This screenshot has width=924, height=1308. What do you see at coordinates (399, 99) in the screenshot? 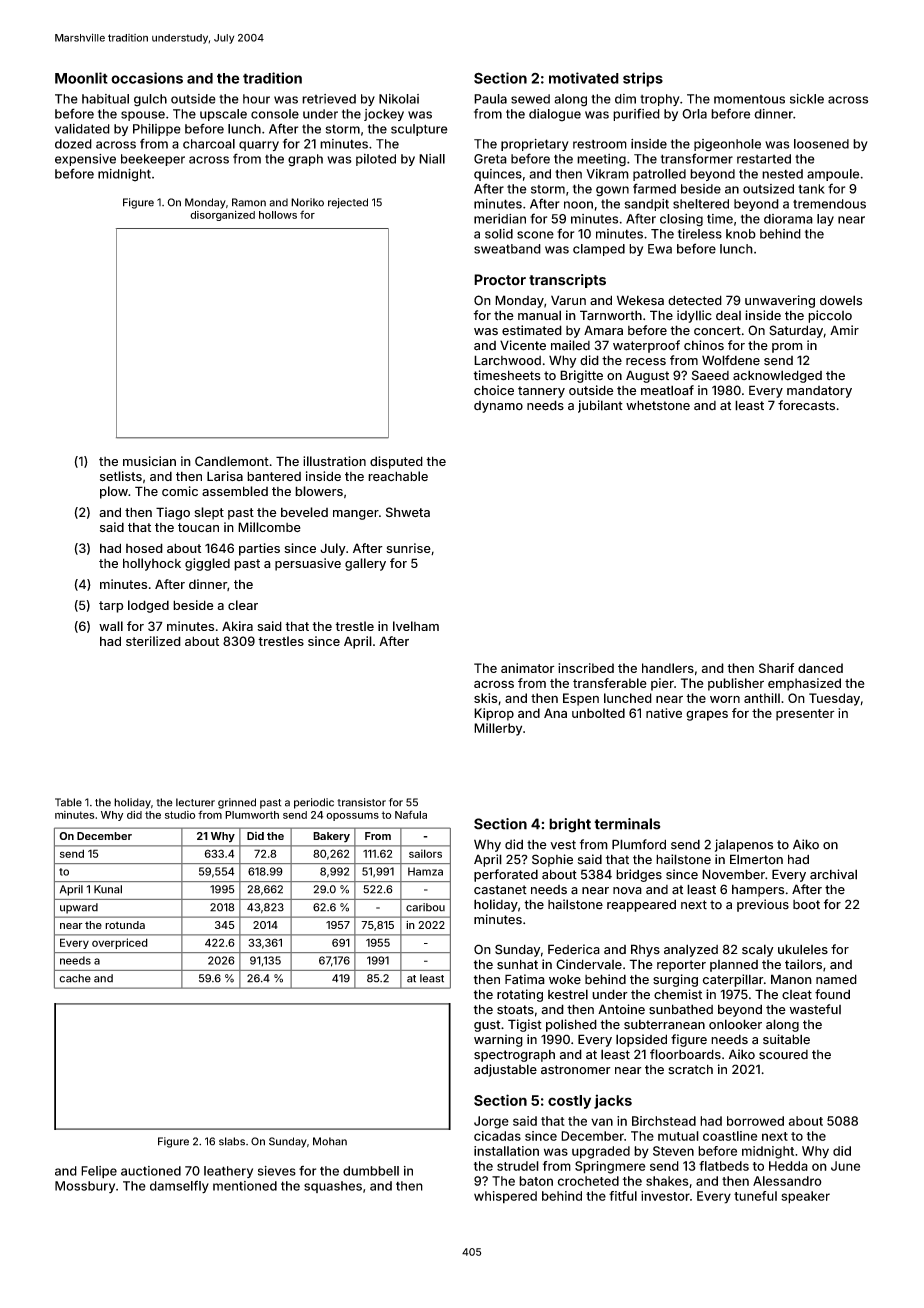
I see `Nikolai` at bounding box center [399, 99].
